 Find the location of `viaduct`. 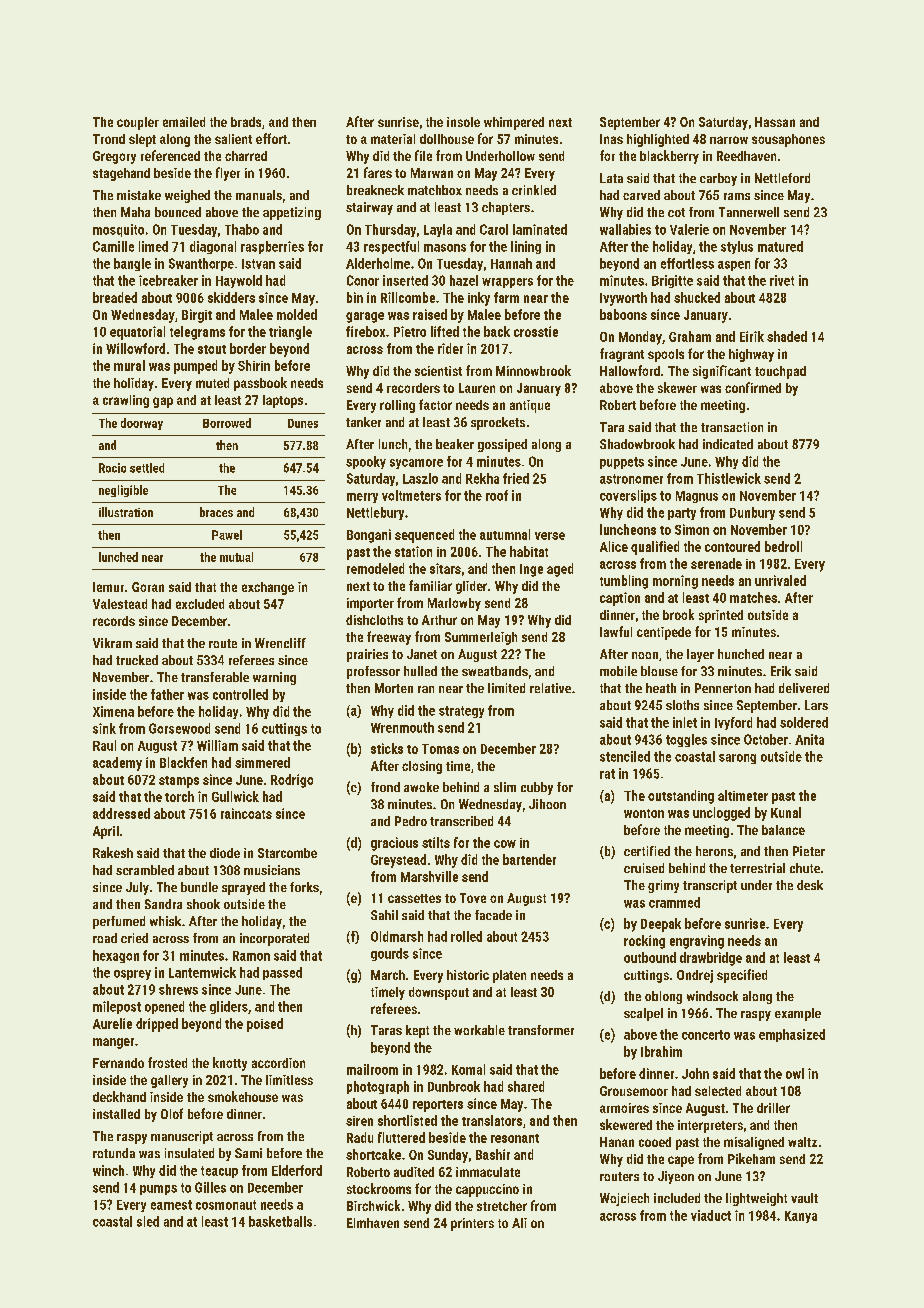

viaduct is located at coordinates (711, 1215).
